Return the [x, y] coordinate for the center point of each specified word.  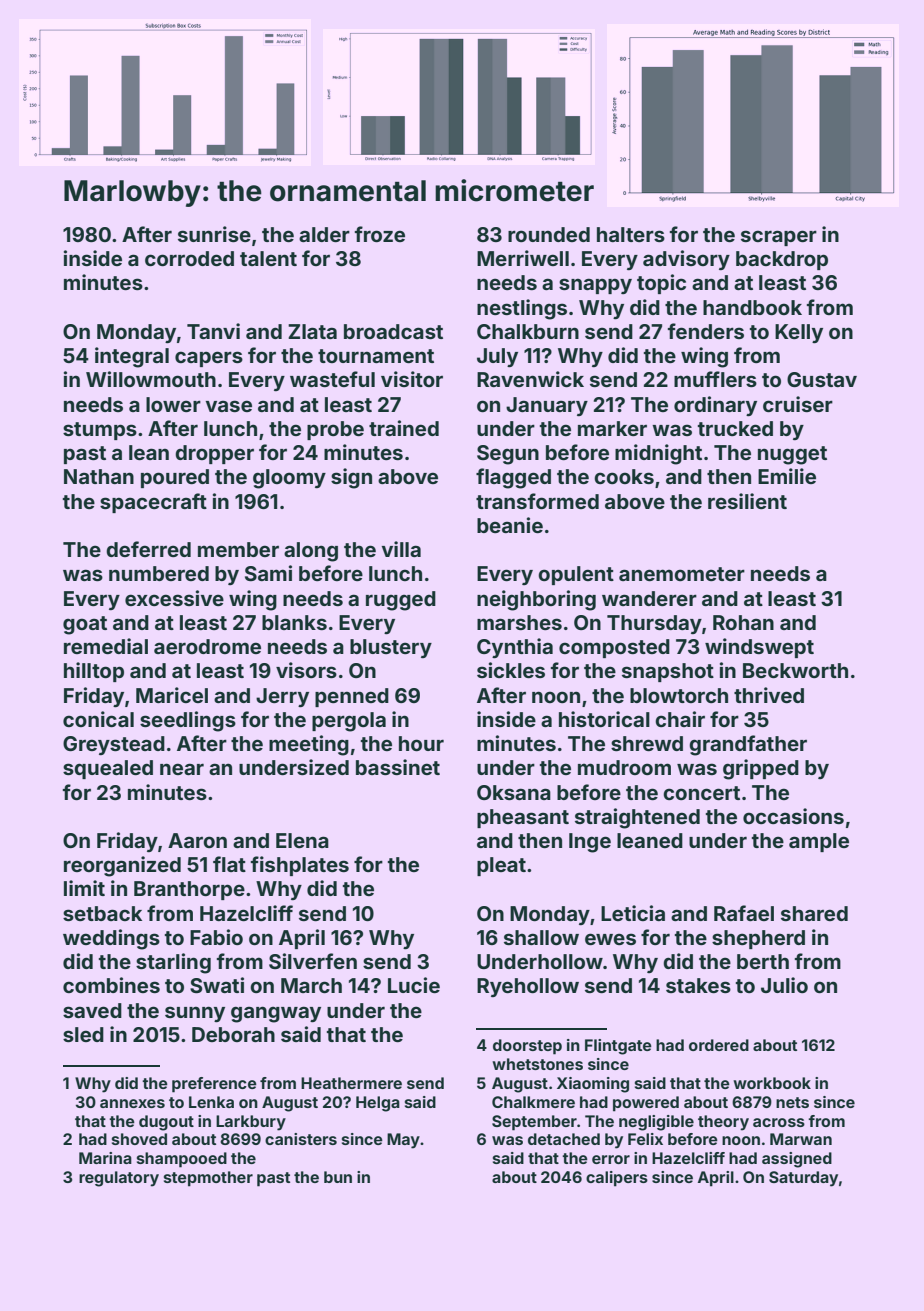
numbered [159, 573]
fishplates [300, 866]
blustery [391, 648]
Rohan [743, 622]
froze [380, 234]
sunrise [214, 234]
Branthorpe [189, 890]
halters [631, 234]
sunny [195, 1014]
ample [819, 842]
